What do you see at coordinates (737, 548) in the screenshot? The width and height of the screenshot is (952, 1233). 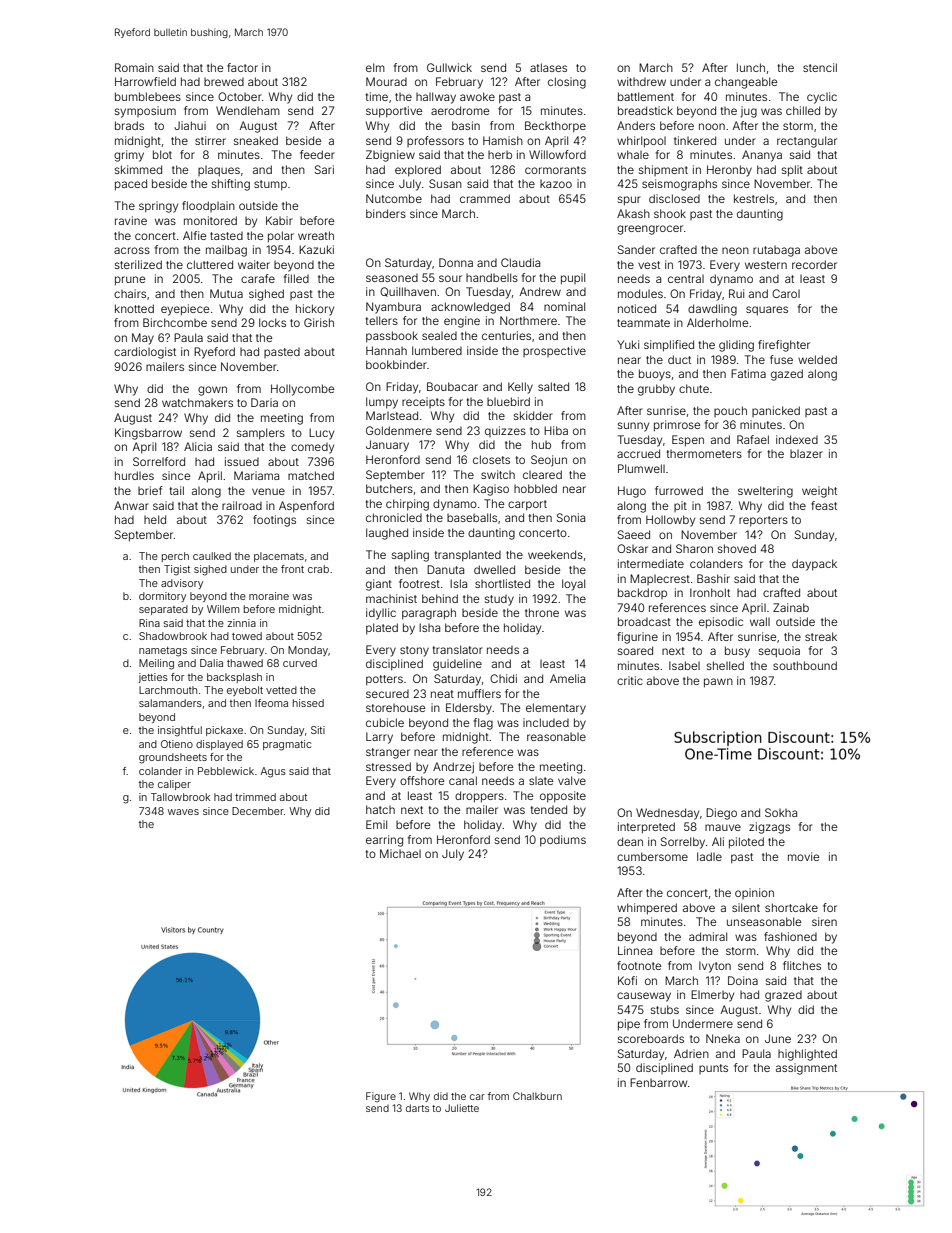 I see `shoved` at bounding box center [737, 548].
